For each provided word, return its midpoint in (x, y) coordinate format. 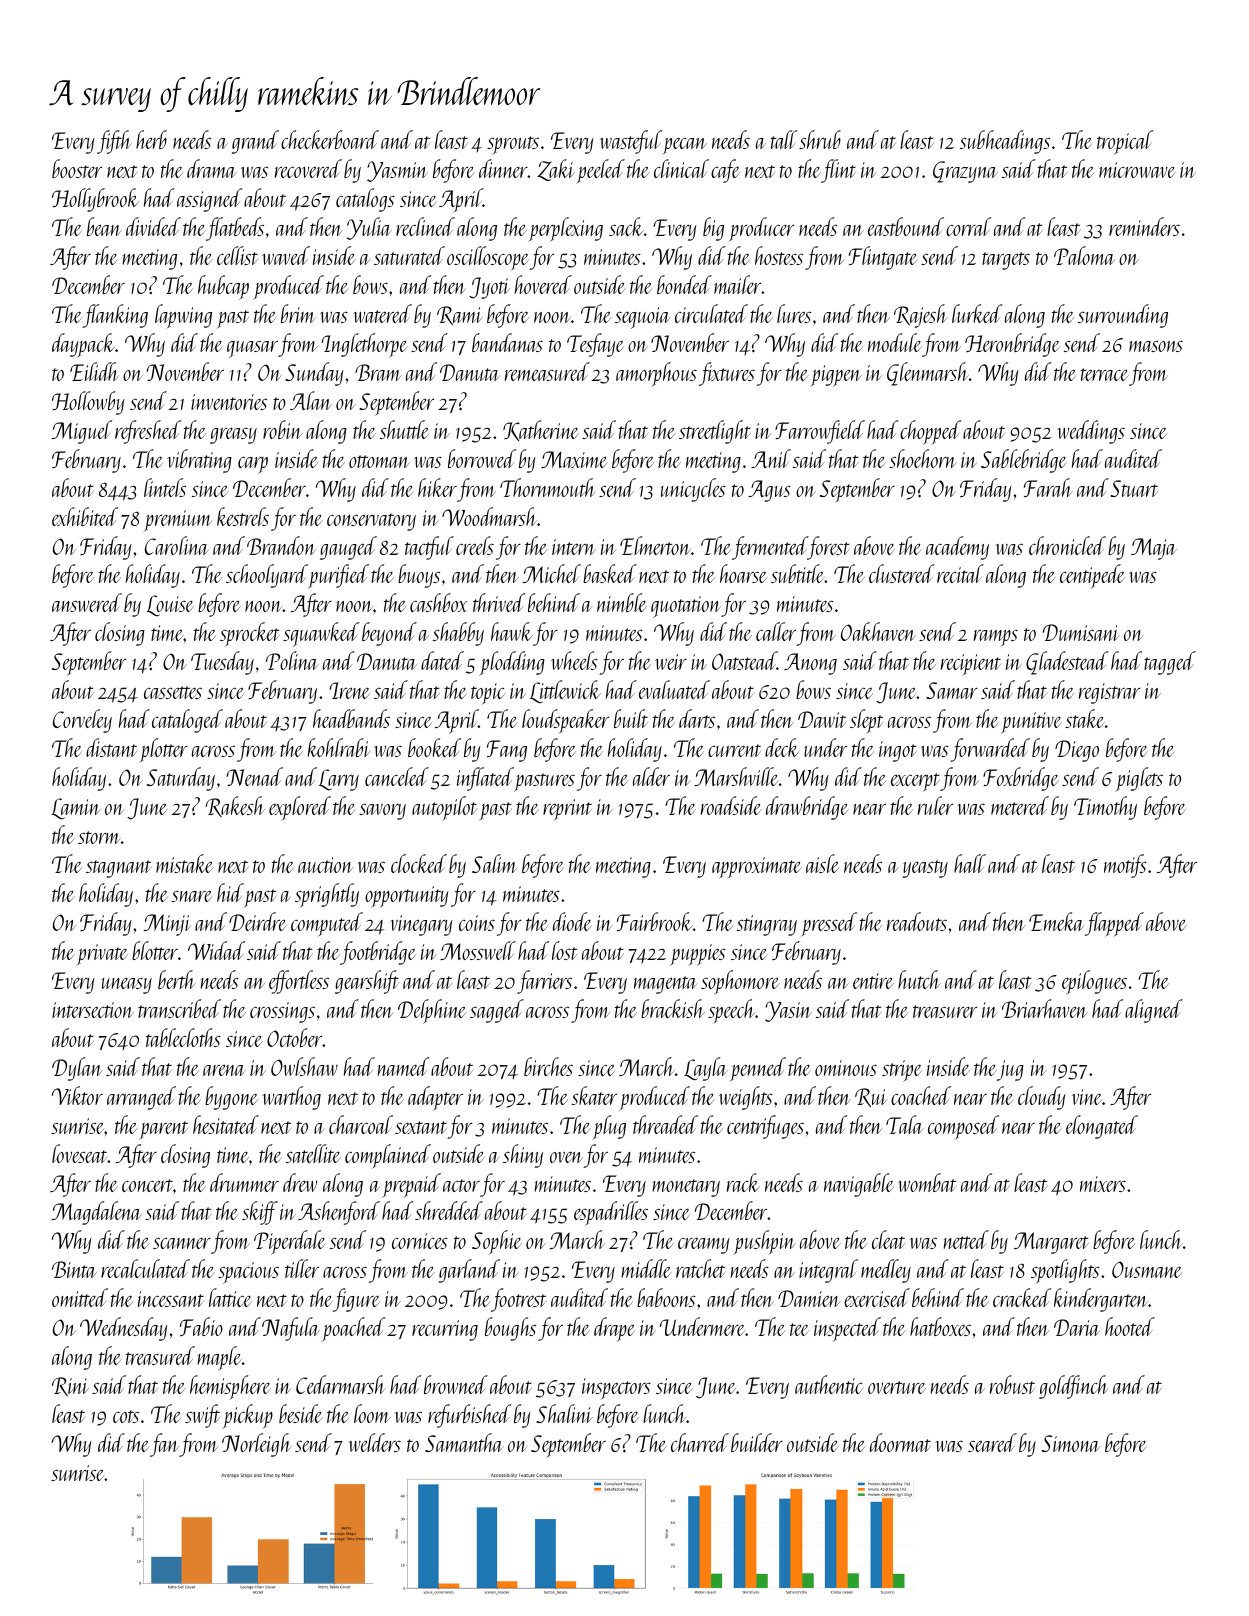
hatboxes (940, 1326)
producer (761, 229)
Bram (378, 372)
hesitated (226, 1124)
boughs (510, 1329)
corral (968, 226)
